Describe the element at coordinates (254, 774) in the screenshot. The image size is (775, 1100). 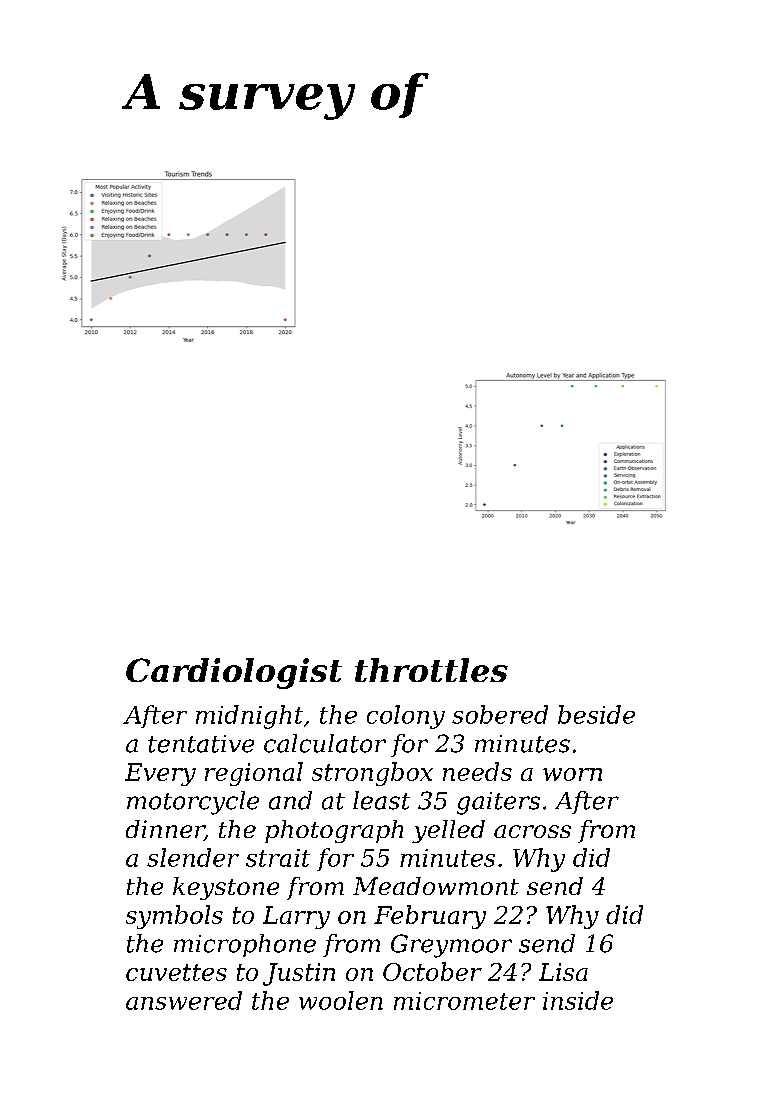
I see `regional` at that location.
